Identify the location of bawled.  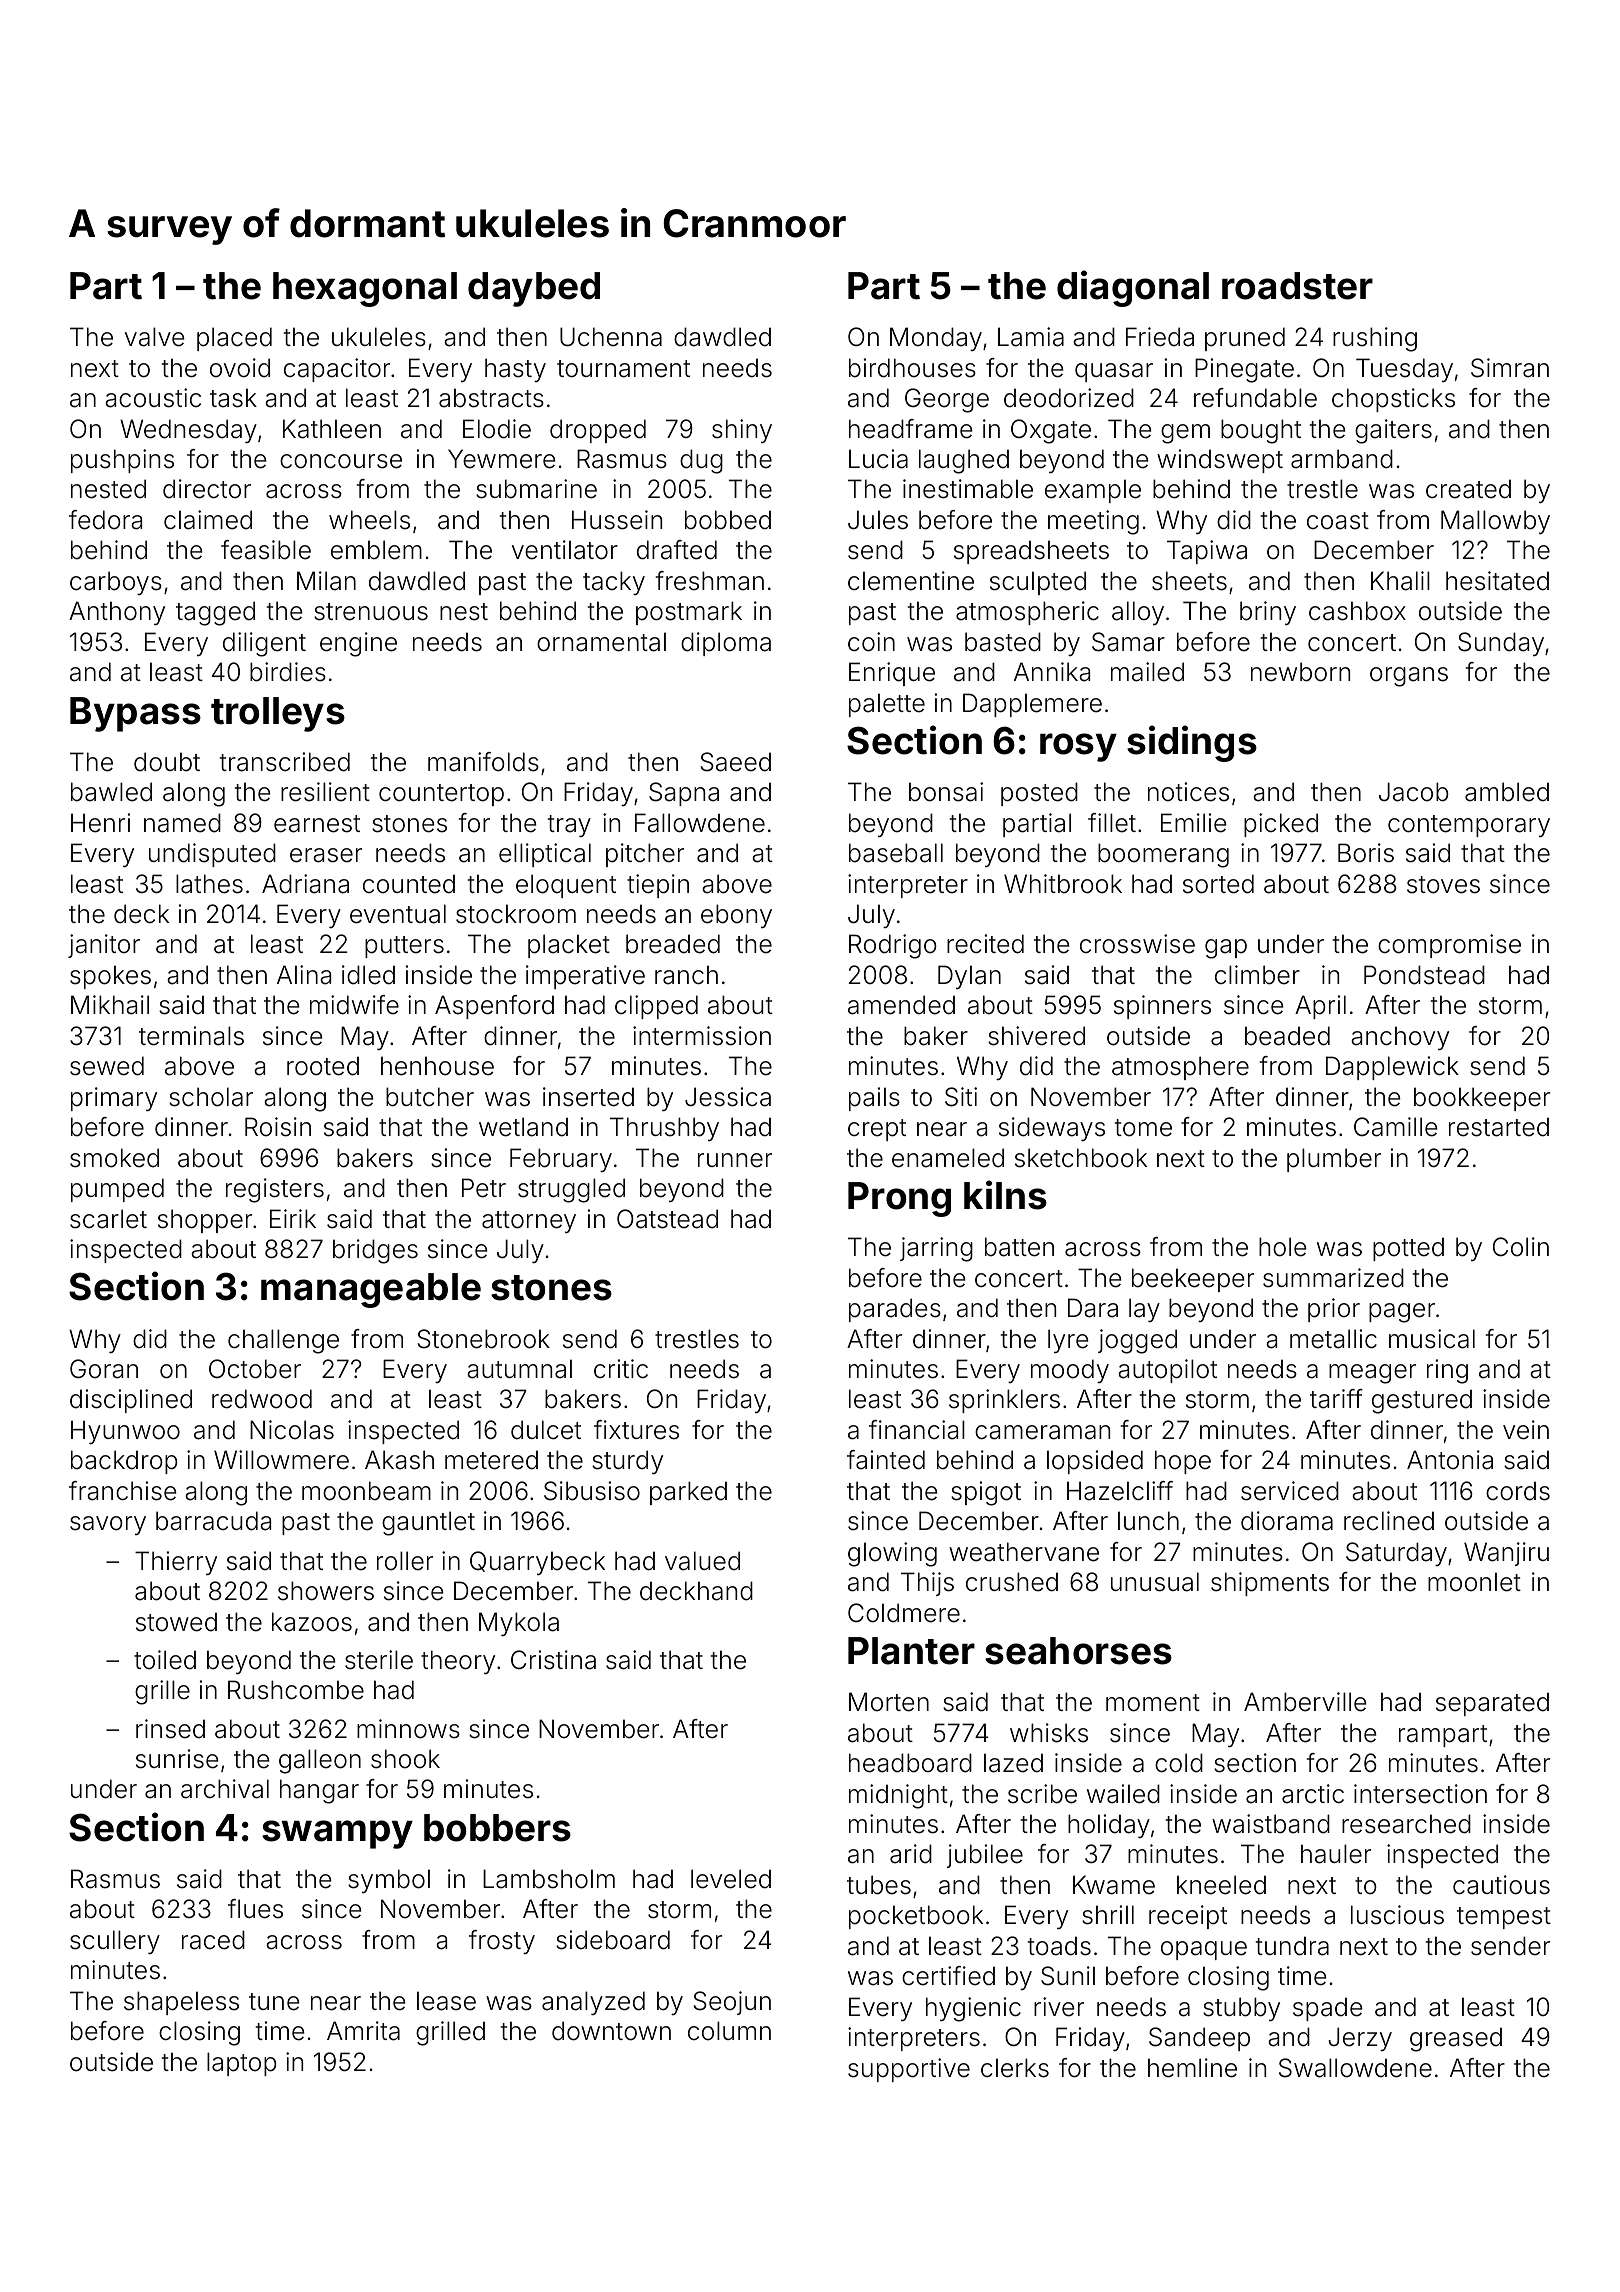
(111, 792).
